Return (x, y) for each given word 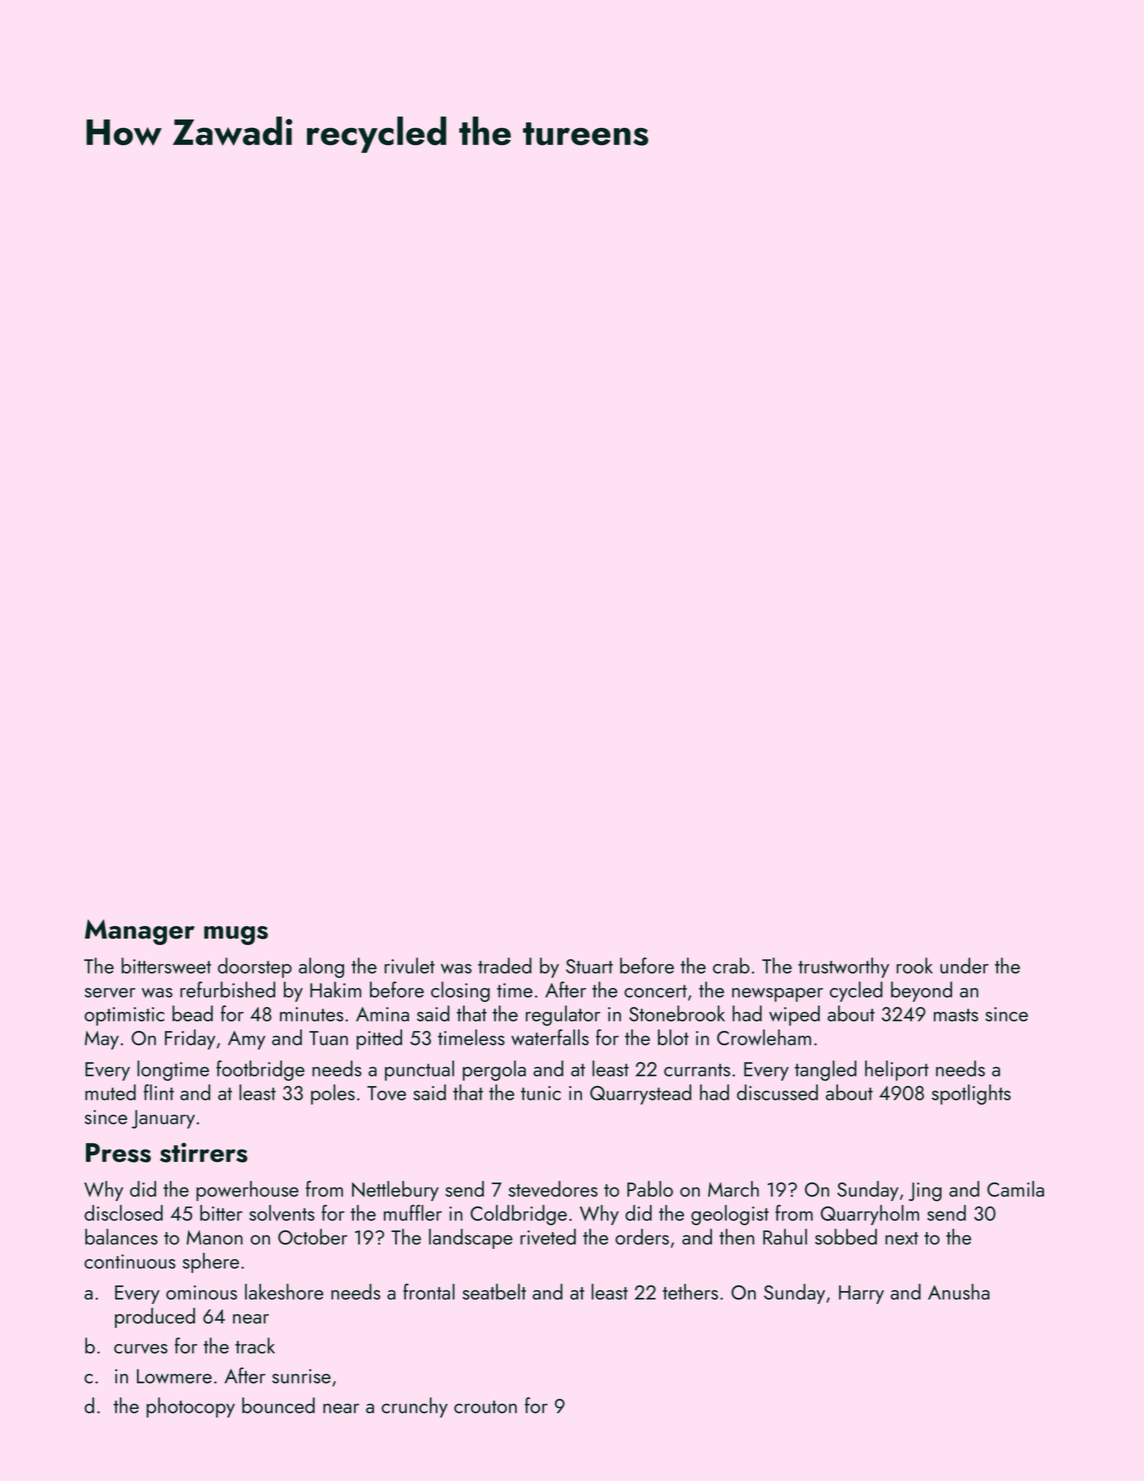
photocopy (190, 1407)
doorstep (255, 967)
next (901, 1238)
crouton (485, 1407)
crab (731, 965)
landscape (471, 1239)
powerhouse (247, 1191)
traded (505, 965)
